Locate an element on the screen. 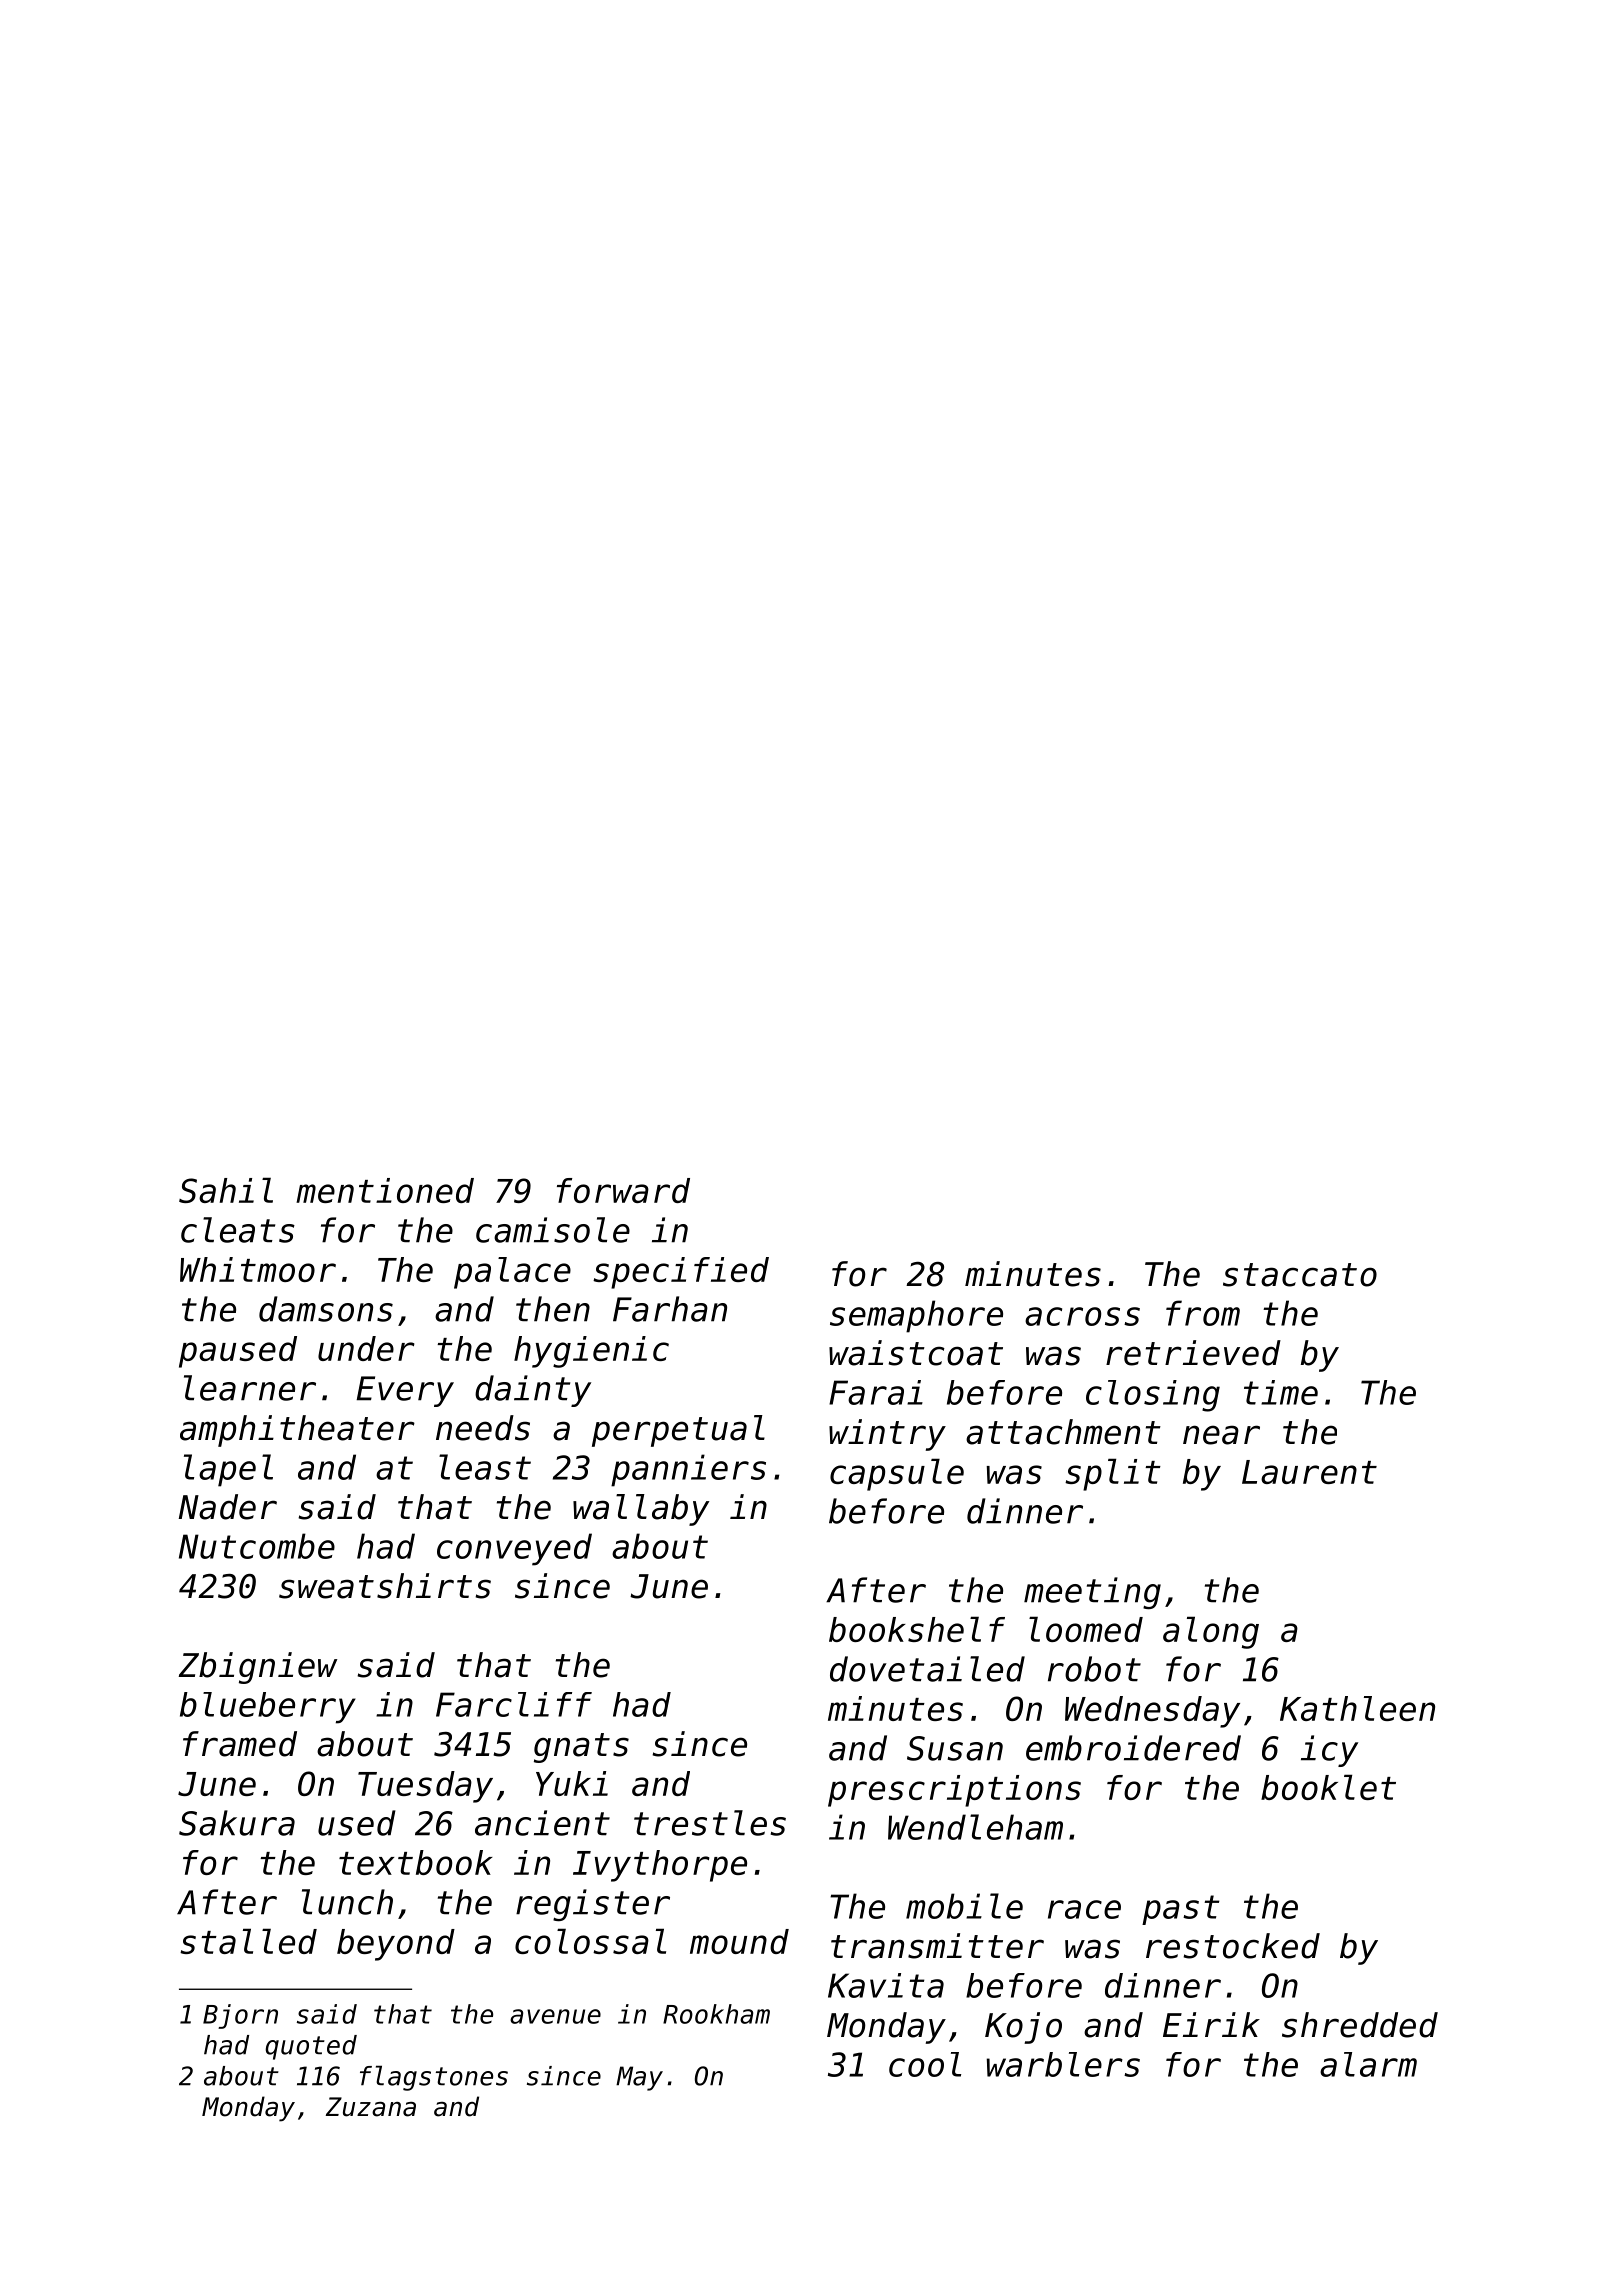 This screenshot has height=2292, width=1620. hygienic is located at coordinates (591, 1352).
